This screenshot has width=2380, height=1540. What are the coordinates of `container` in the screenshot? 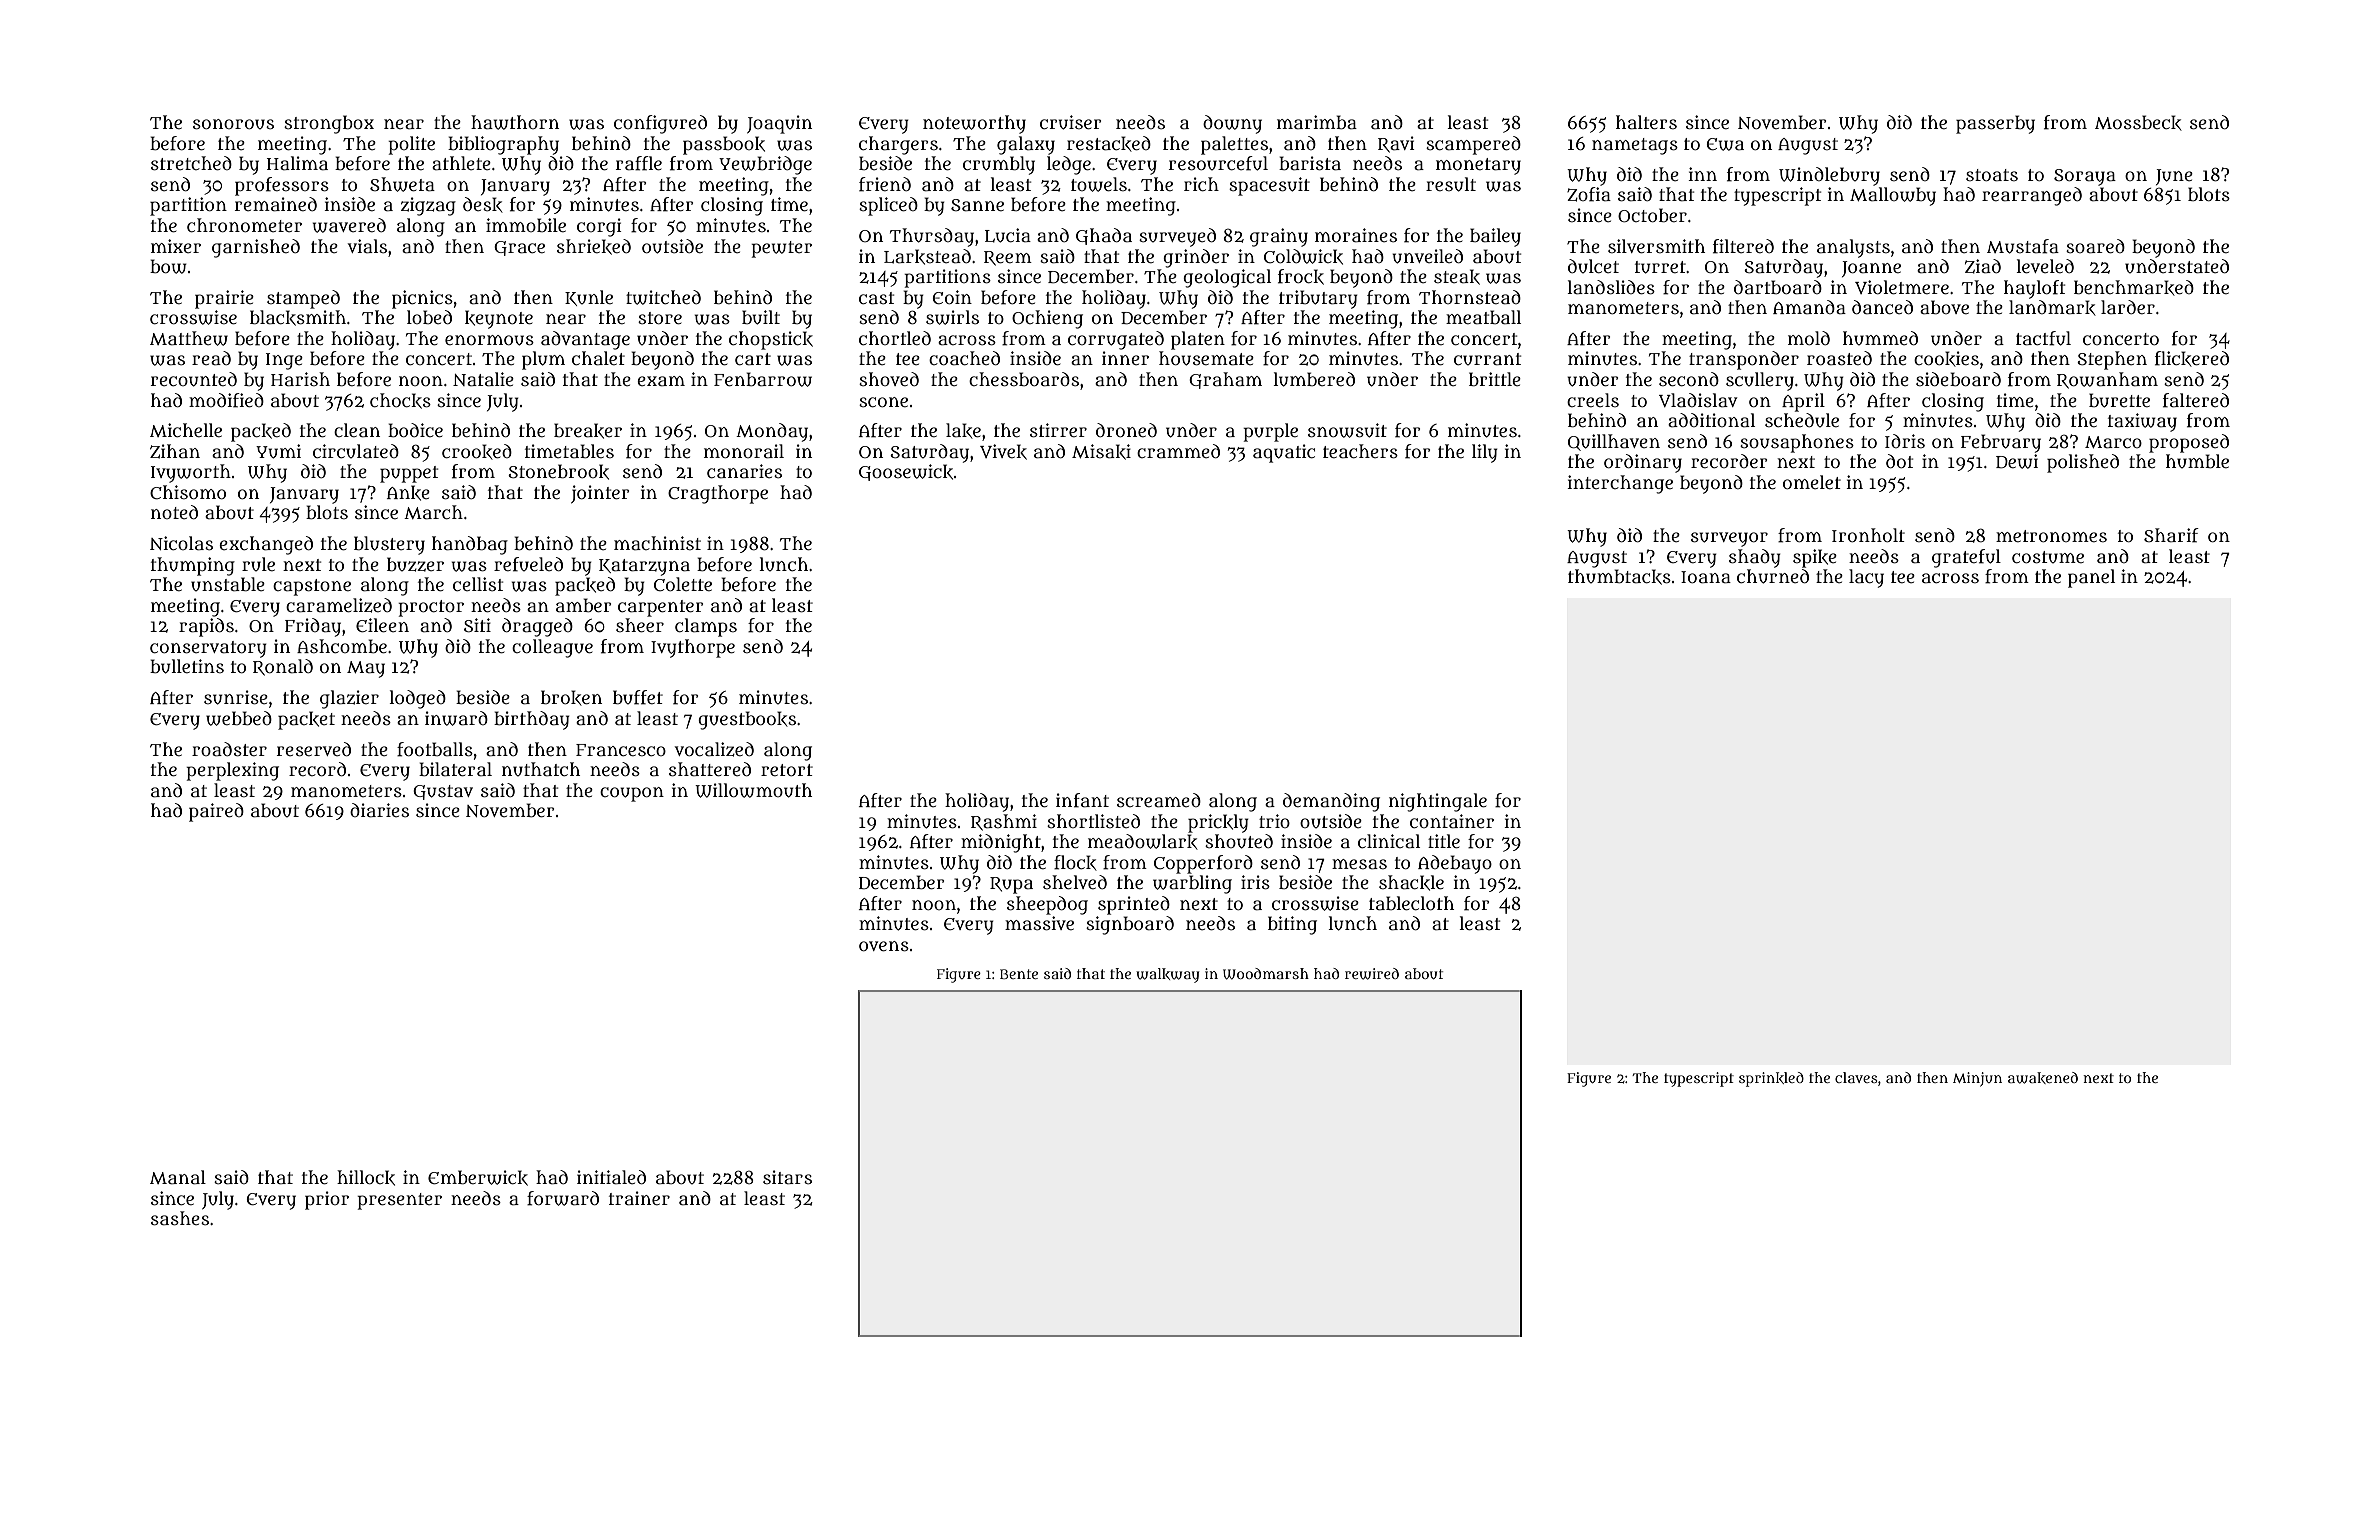 It's located at (1452, 821).
